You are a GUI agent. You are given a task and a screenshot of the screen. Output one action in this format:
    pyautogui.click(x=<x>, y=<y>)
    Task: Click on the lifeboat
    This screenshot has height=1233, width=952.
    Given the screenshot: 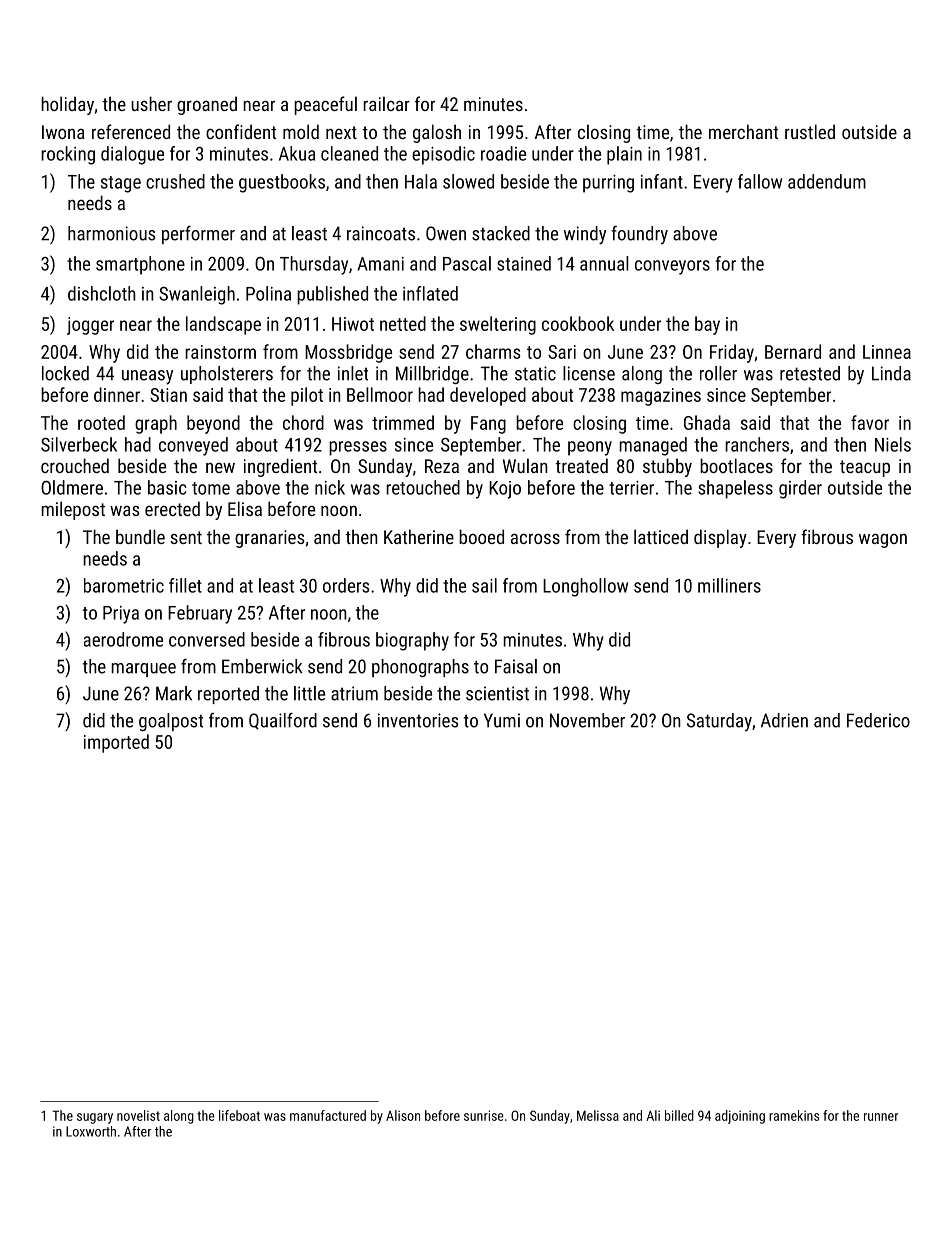 What is the action you would take?
    pyautogui.click(x=239, y=1115)
